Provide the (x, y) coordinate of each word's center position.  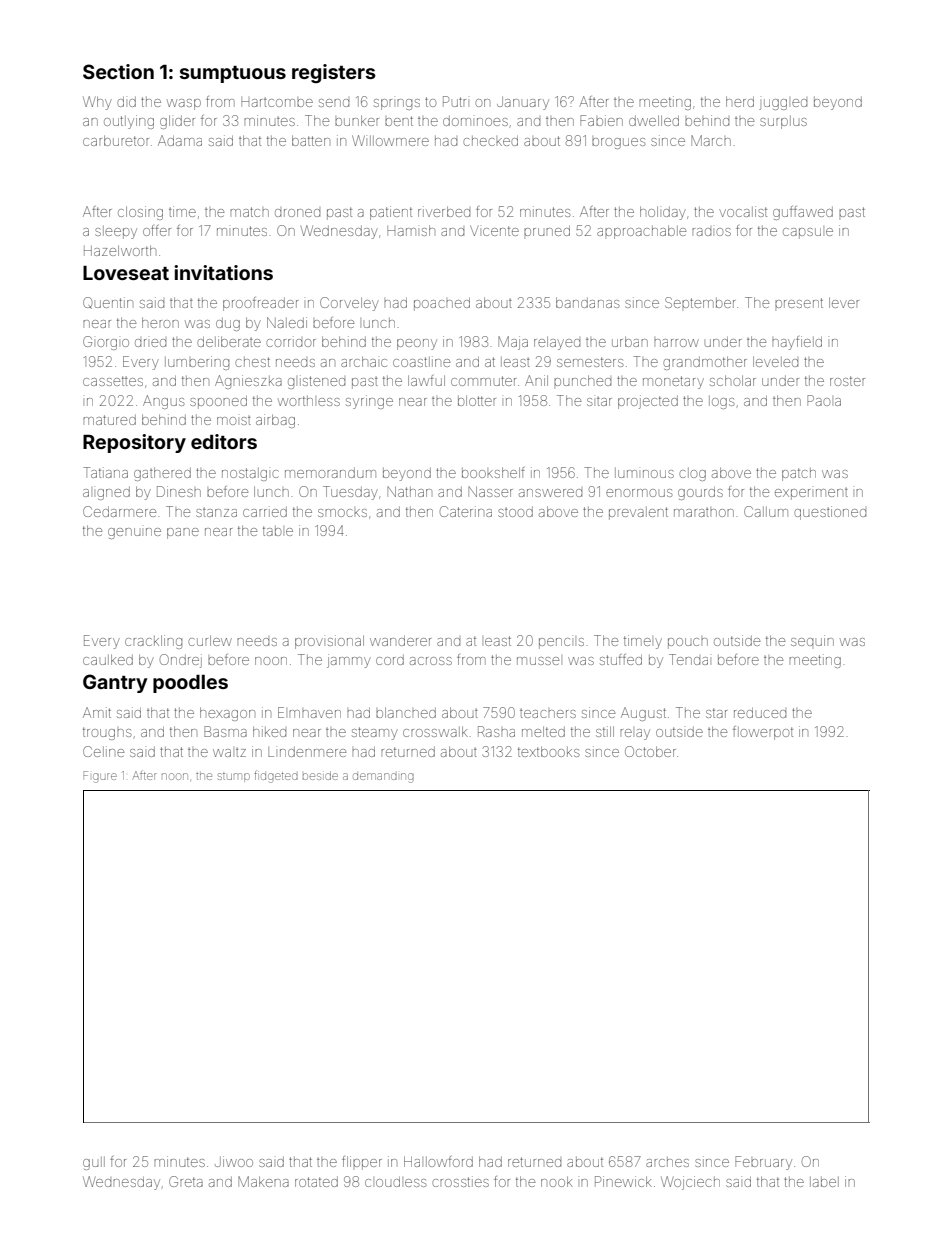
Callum (766, 511)
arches (667, 1162)
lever (844, 302)
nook (557, 1181)
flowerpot (763, 733)
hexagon (227, 714)
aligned (106, 493)
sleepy (116, 232)
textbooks (548, 751)
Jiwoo (234, 1161)
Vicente (494, 230)
